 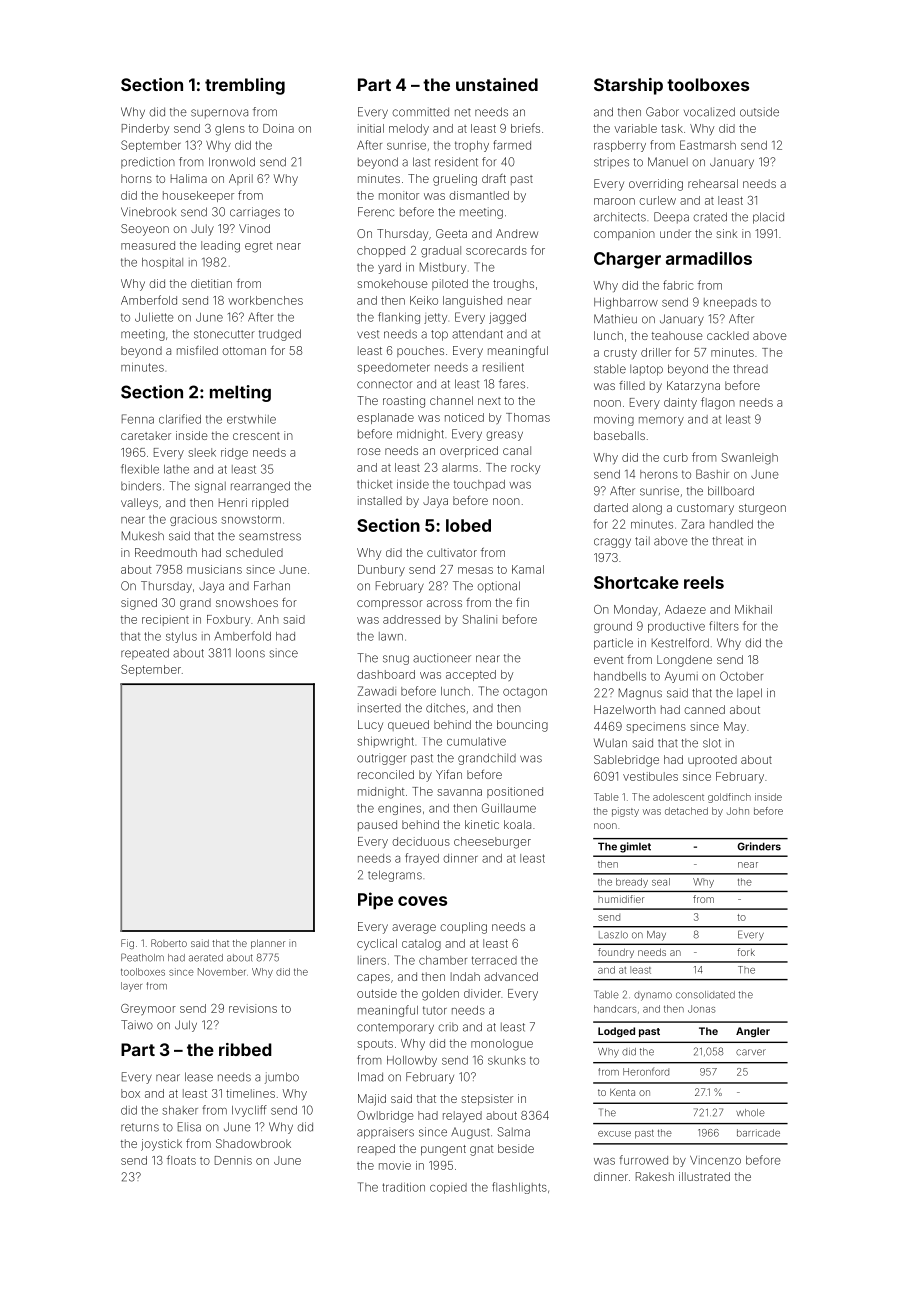 What do you see at coordinates (628, 86) in the image?
I see `Starship` at bounding box center [628, 86].
